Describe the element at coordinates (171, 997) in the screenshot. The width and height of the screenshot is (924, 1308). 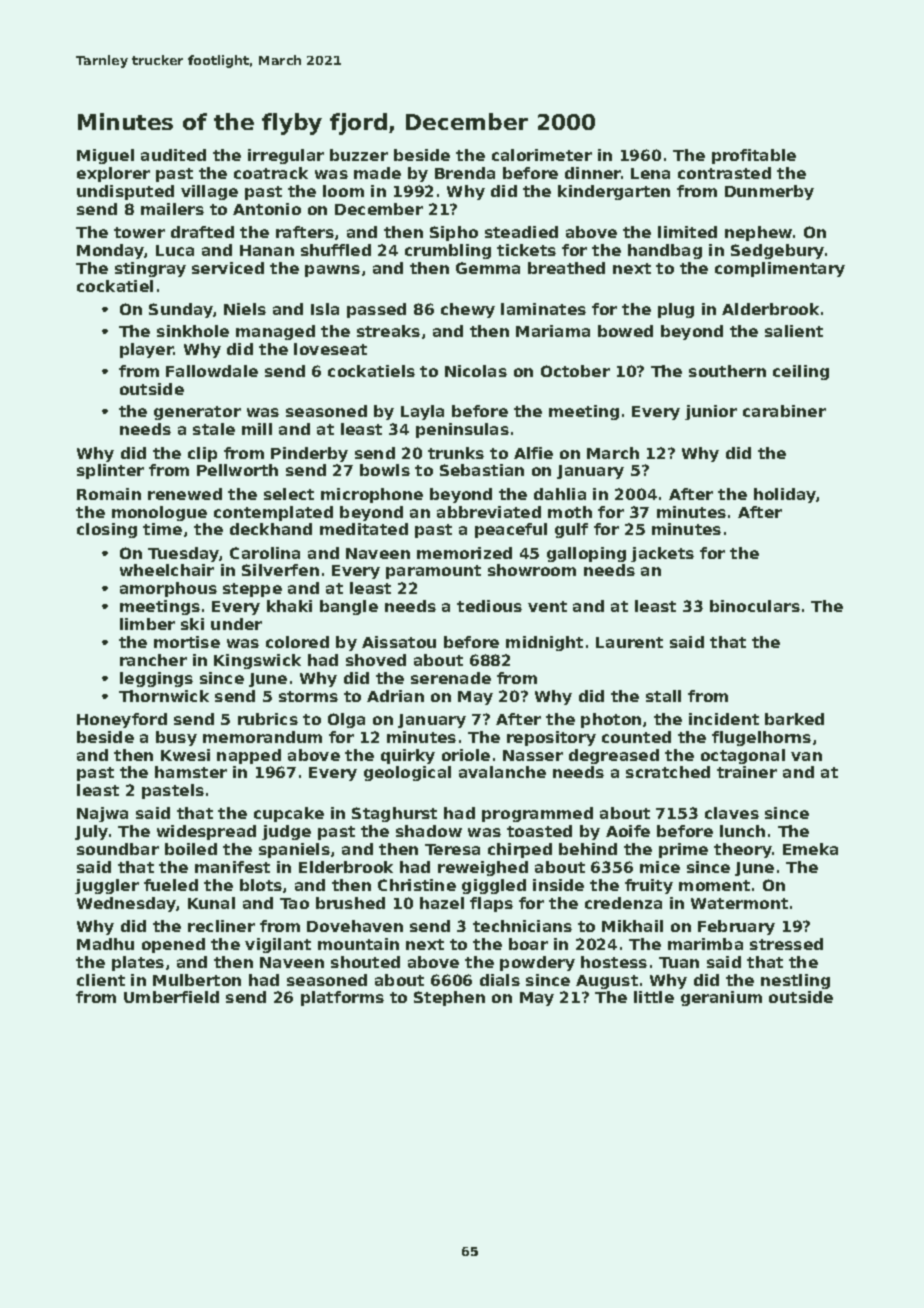
I see `Umberfield` at that location.
